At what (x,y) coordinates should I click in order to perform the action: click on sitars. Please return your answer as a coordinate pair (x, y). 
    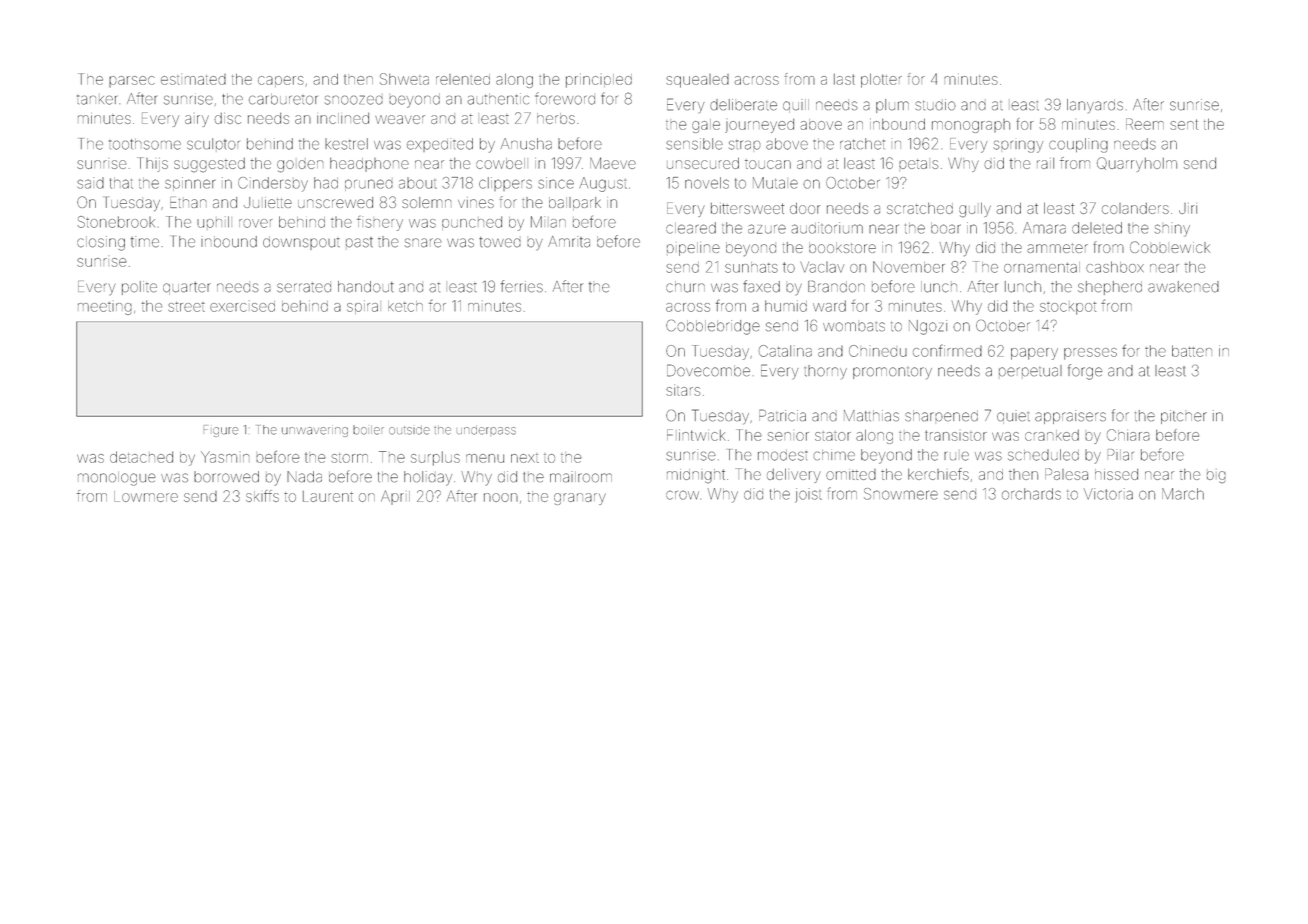
    Looking at the image, I should click on (683, 390).
